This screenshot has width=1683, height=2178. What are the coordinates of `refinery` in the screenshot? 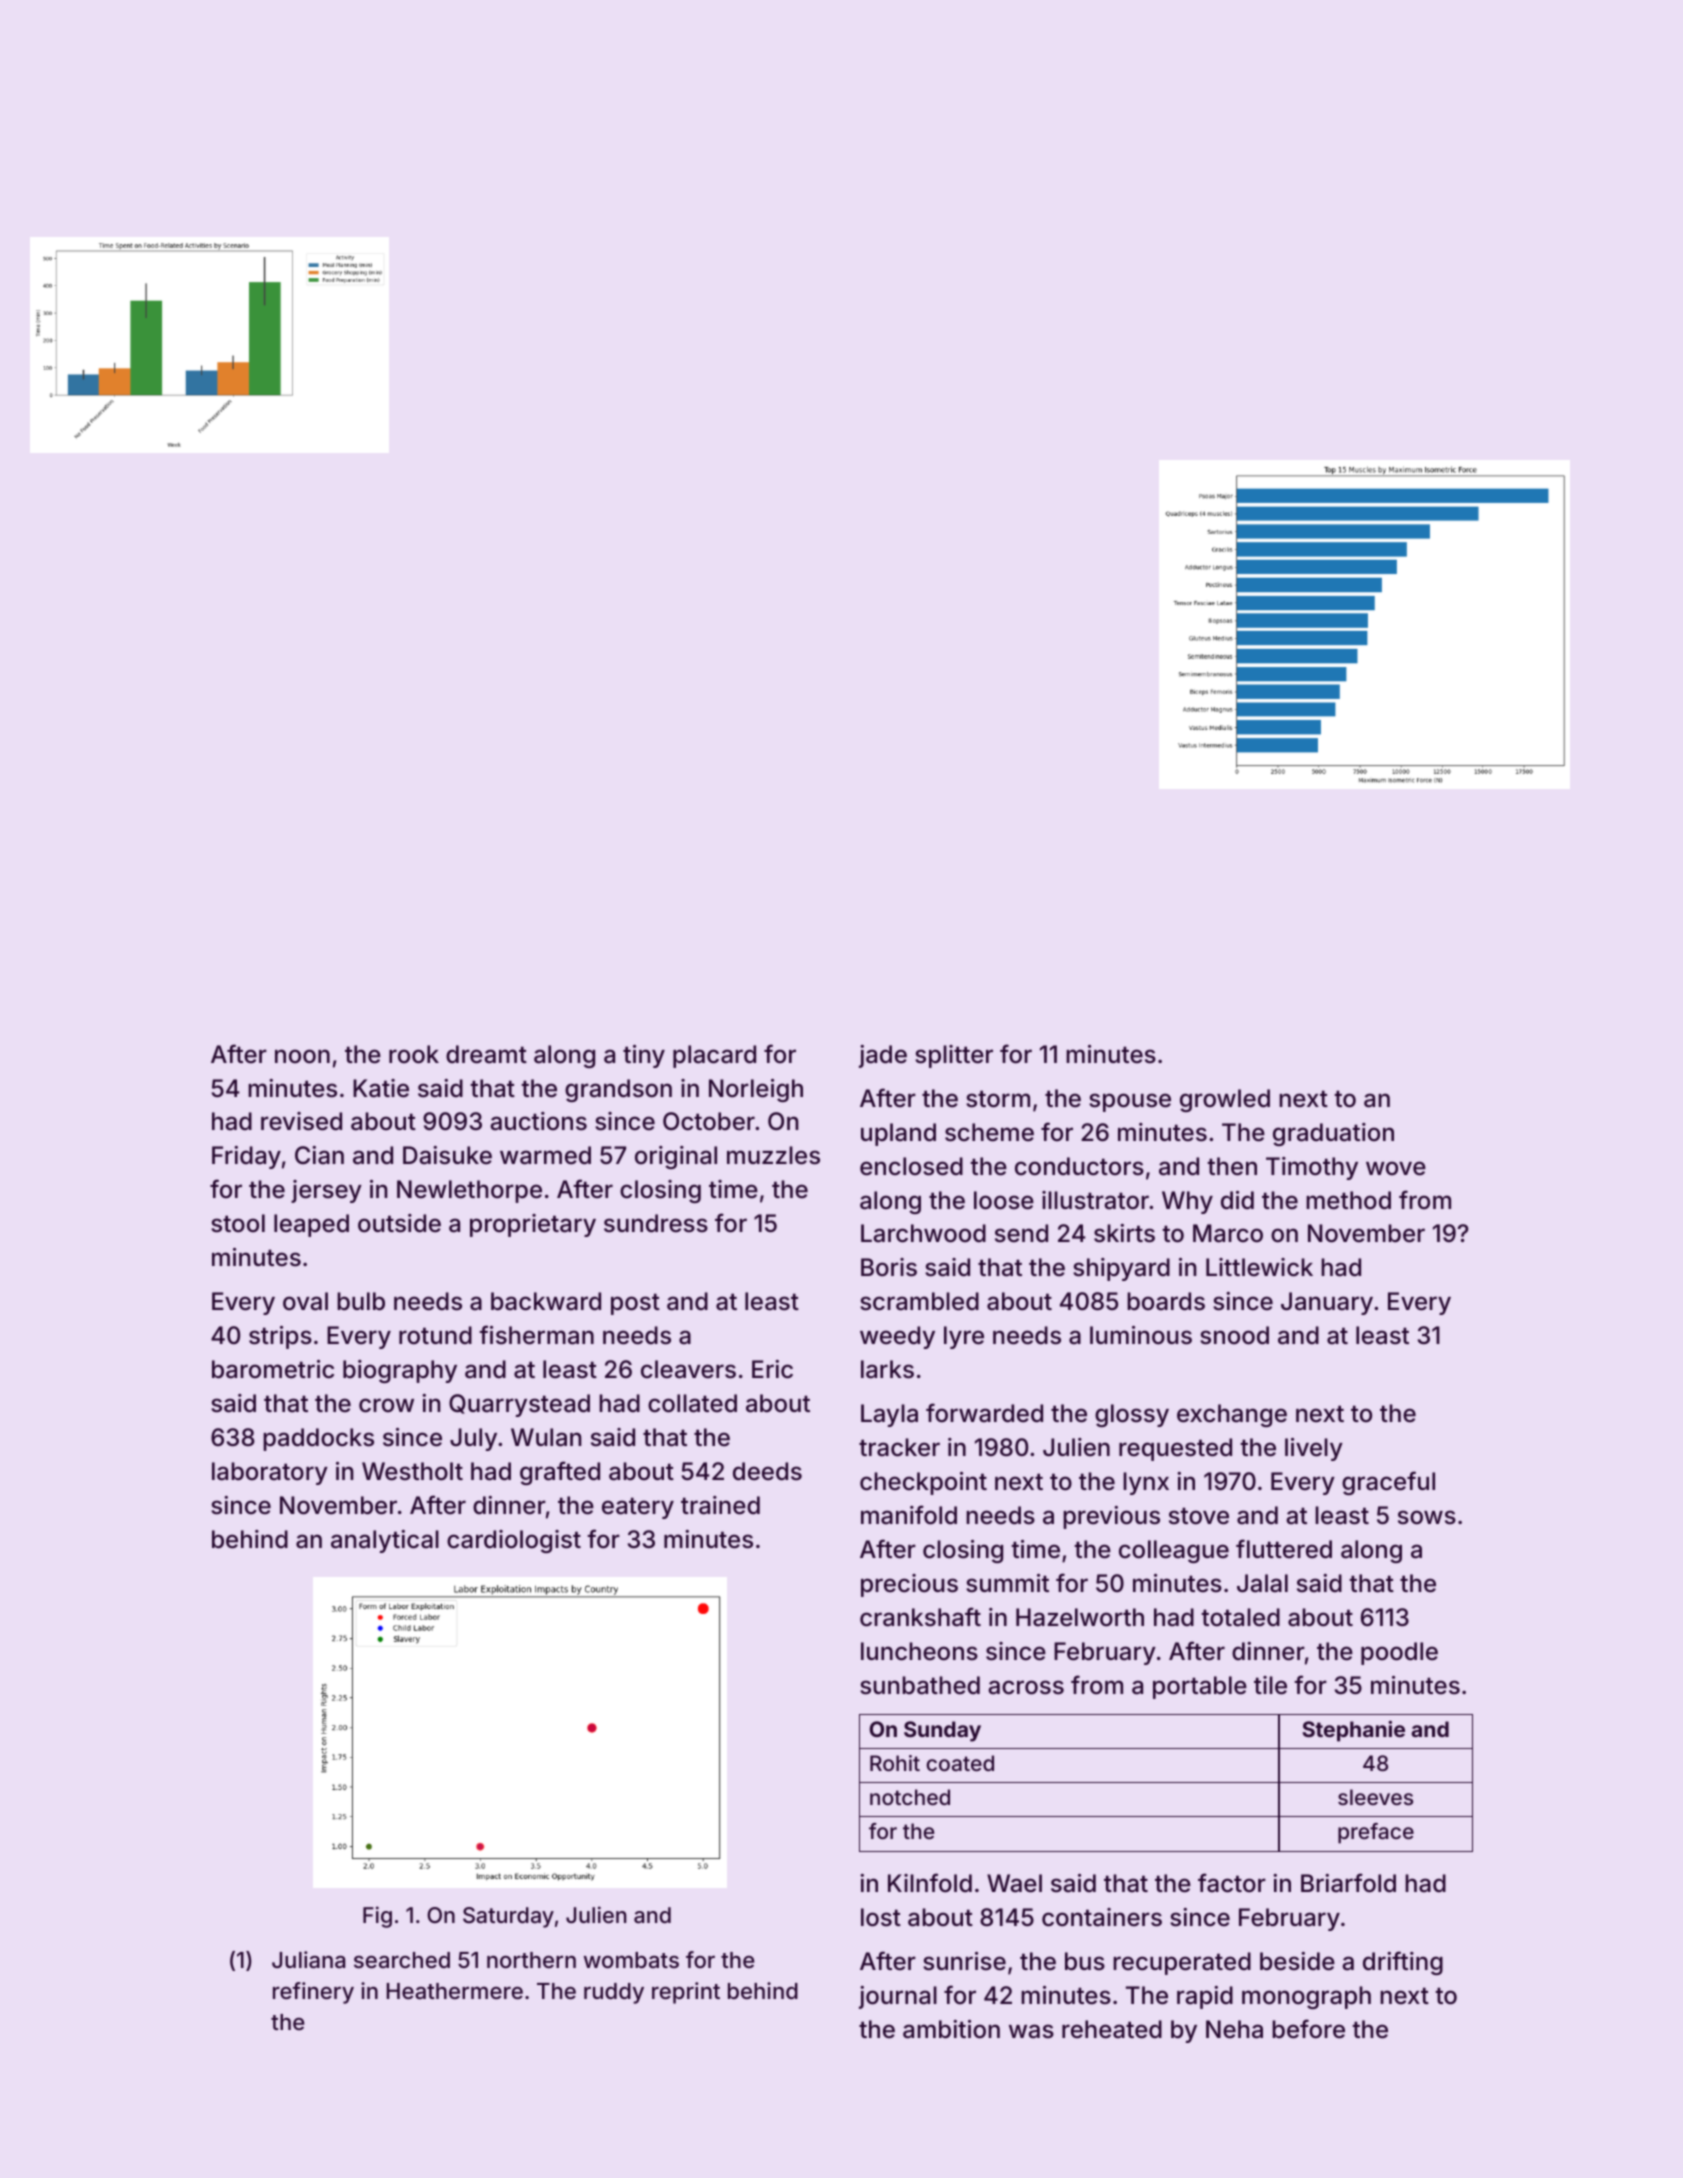 It's located at (313, 1993).
